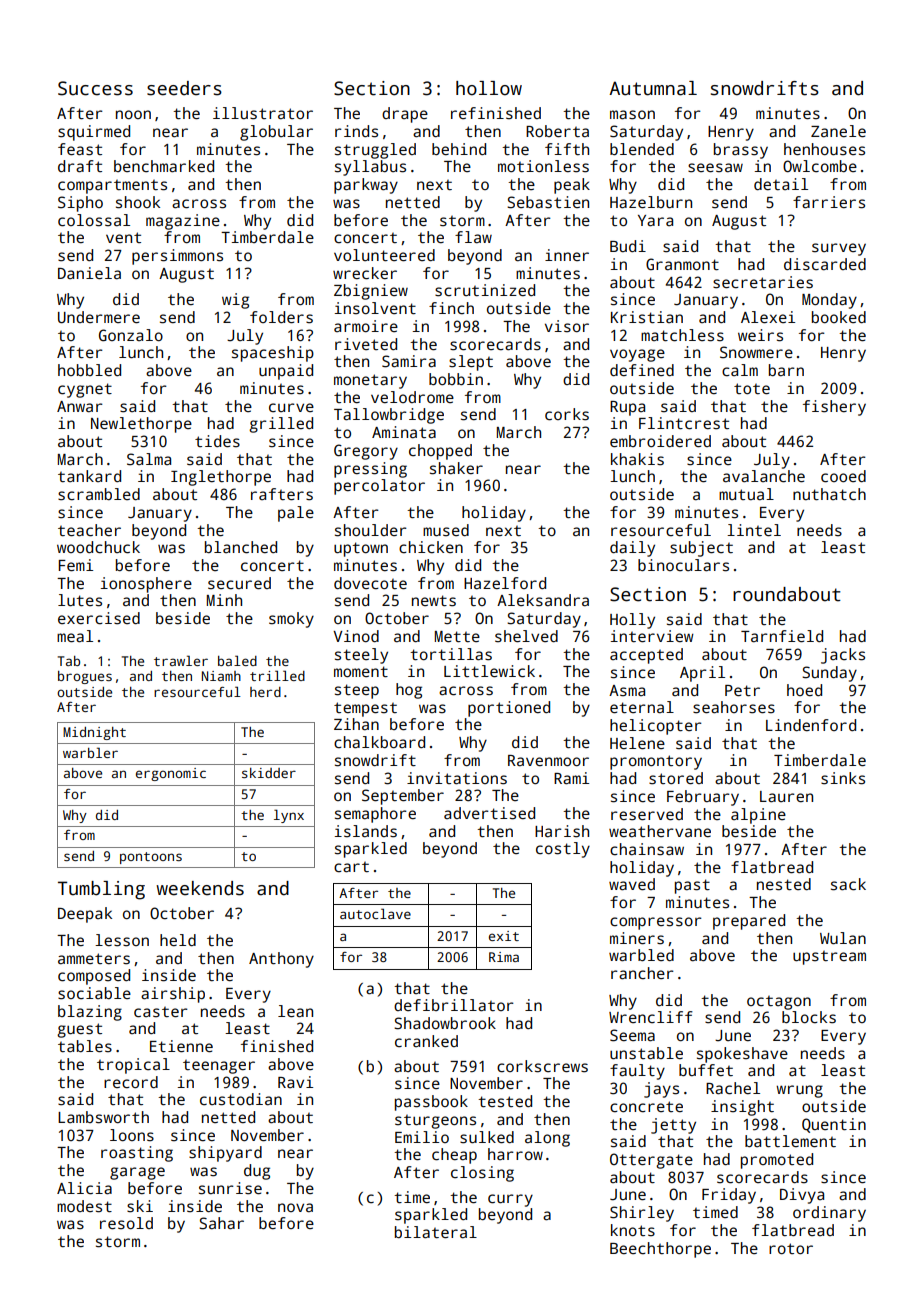 The height and width of the screenshot is (1308, 924). I want to click on seeders, so click(184, 88).
